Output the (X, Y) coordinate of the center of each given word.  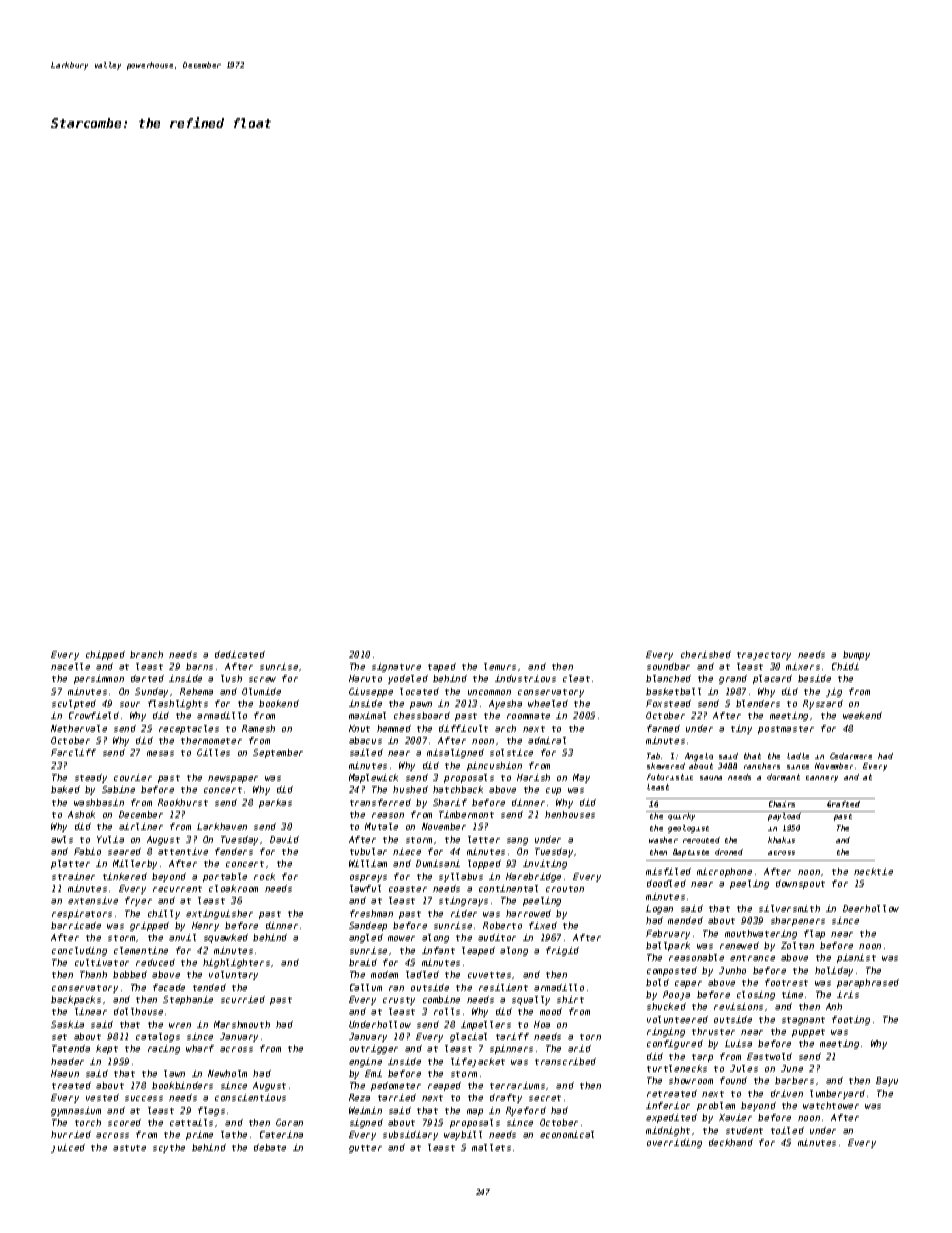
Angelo (699, 757)
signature (396, 667)
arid (579, 1048)
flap (814, 934)
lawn (174, 1073)
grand (733, 679)
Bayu (887, 1081)
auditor (497, 937)
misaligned (455, 753)
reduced (155, 962)
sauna (711, 778)
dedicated (240, 654)
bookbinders (182, 1085)
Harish (533, 777)
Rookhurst (183, 802)
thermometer (211, 740)
